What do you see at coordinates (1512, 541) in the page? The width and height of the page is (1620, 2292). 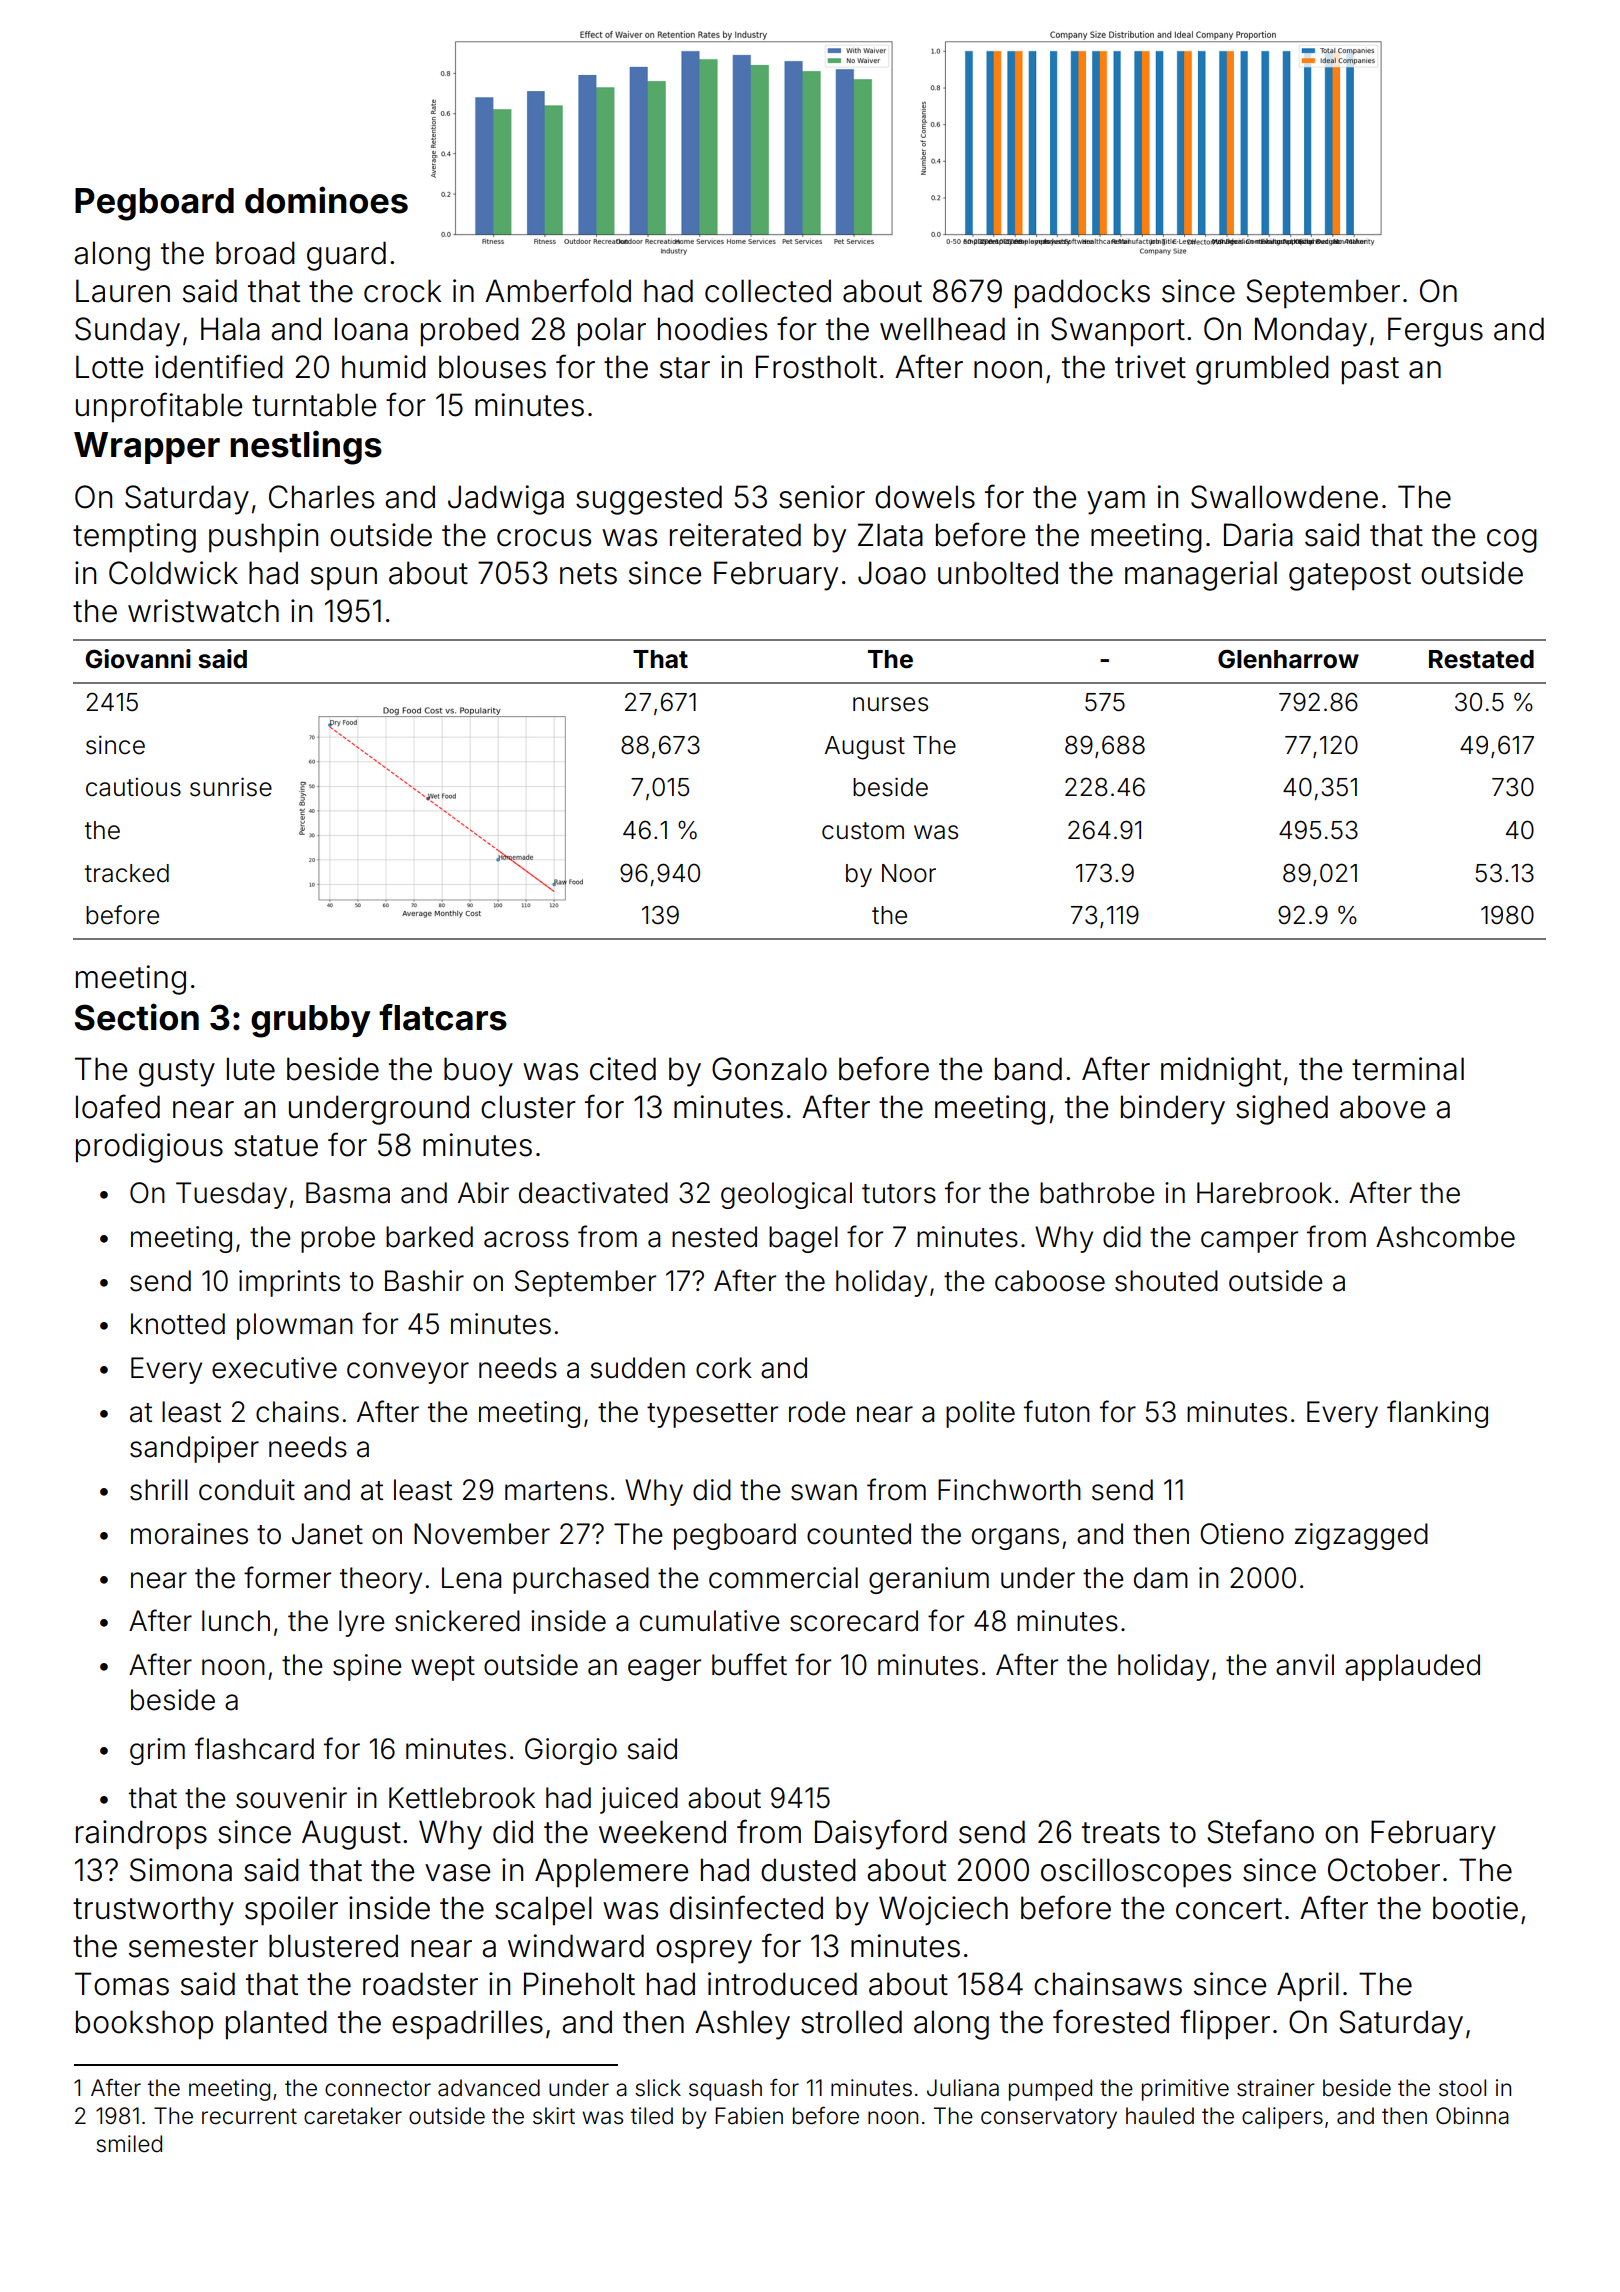 I see `cog` at bounding box center [1512, 541].
